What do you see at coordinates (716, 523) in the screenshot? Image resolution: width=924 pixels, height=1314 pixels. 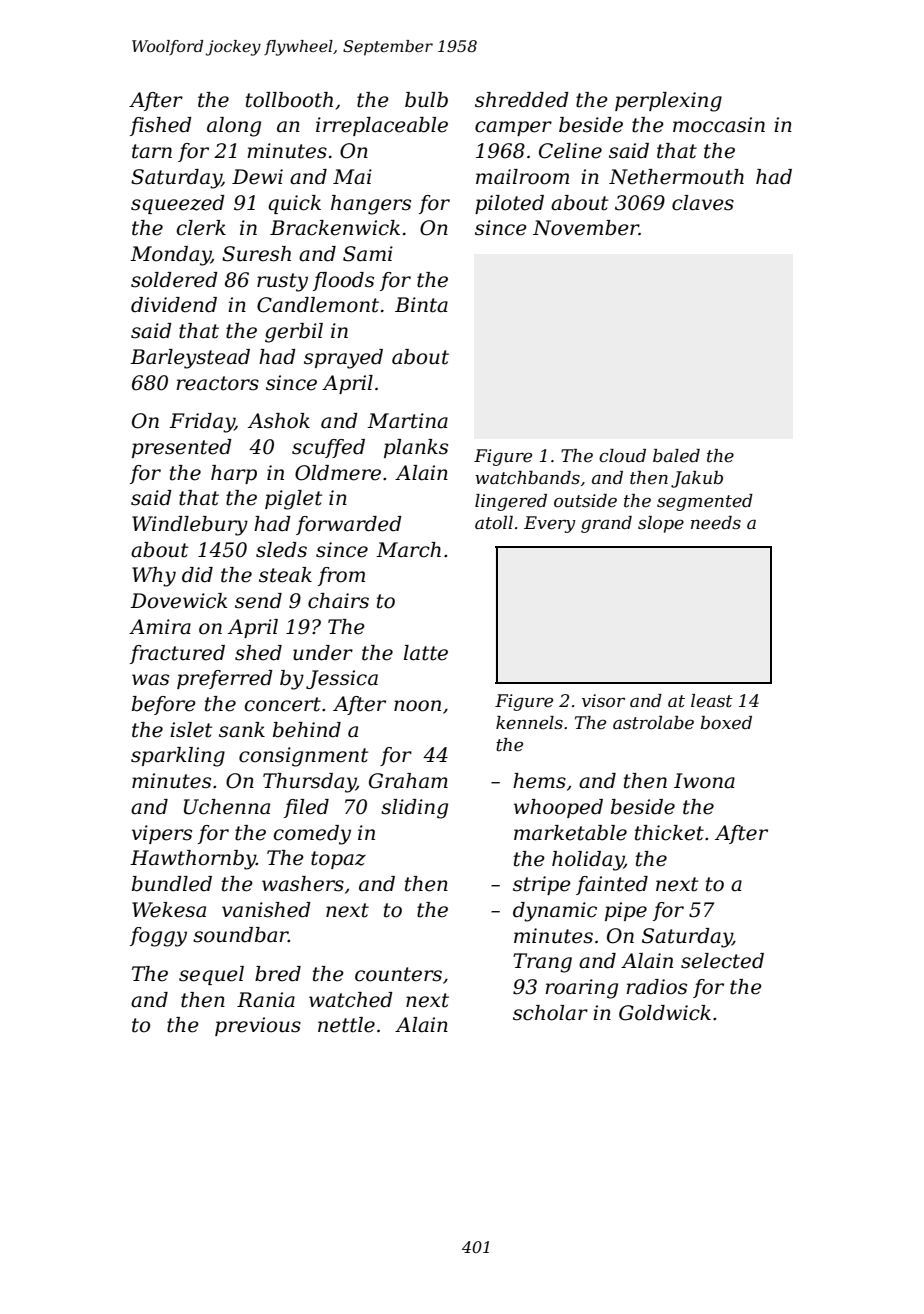 I see `needs` at bounding box center [716, 523].
